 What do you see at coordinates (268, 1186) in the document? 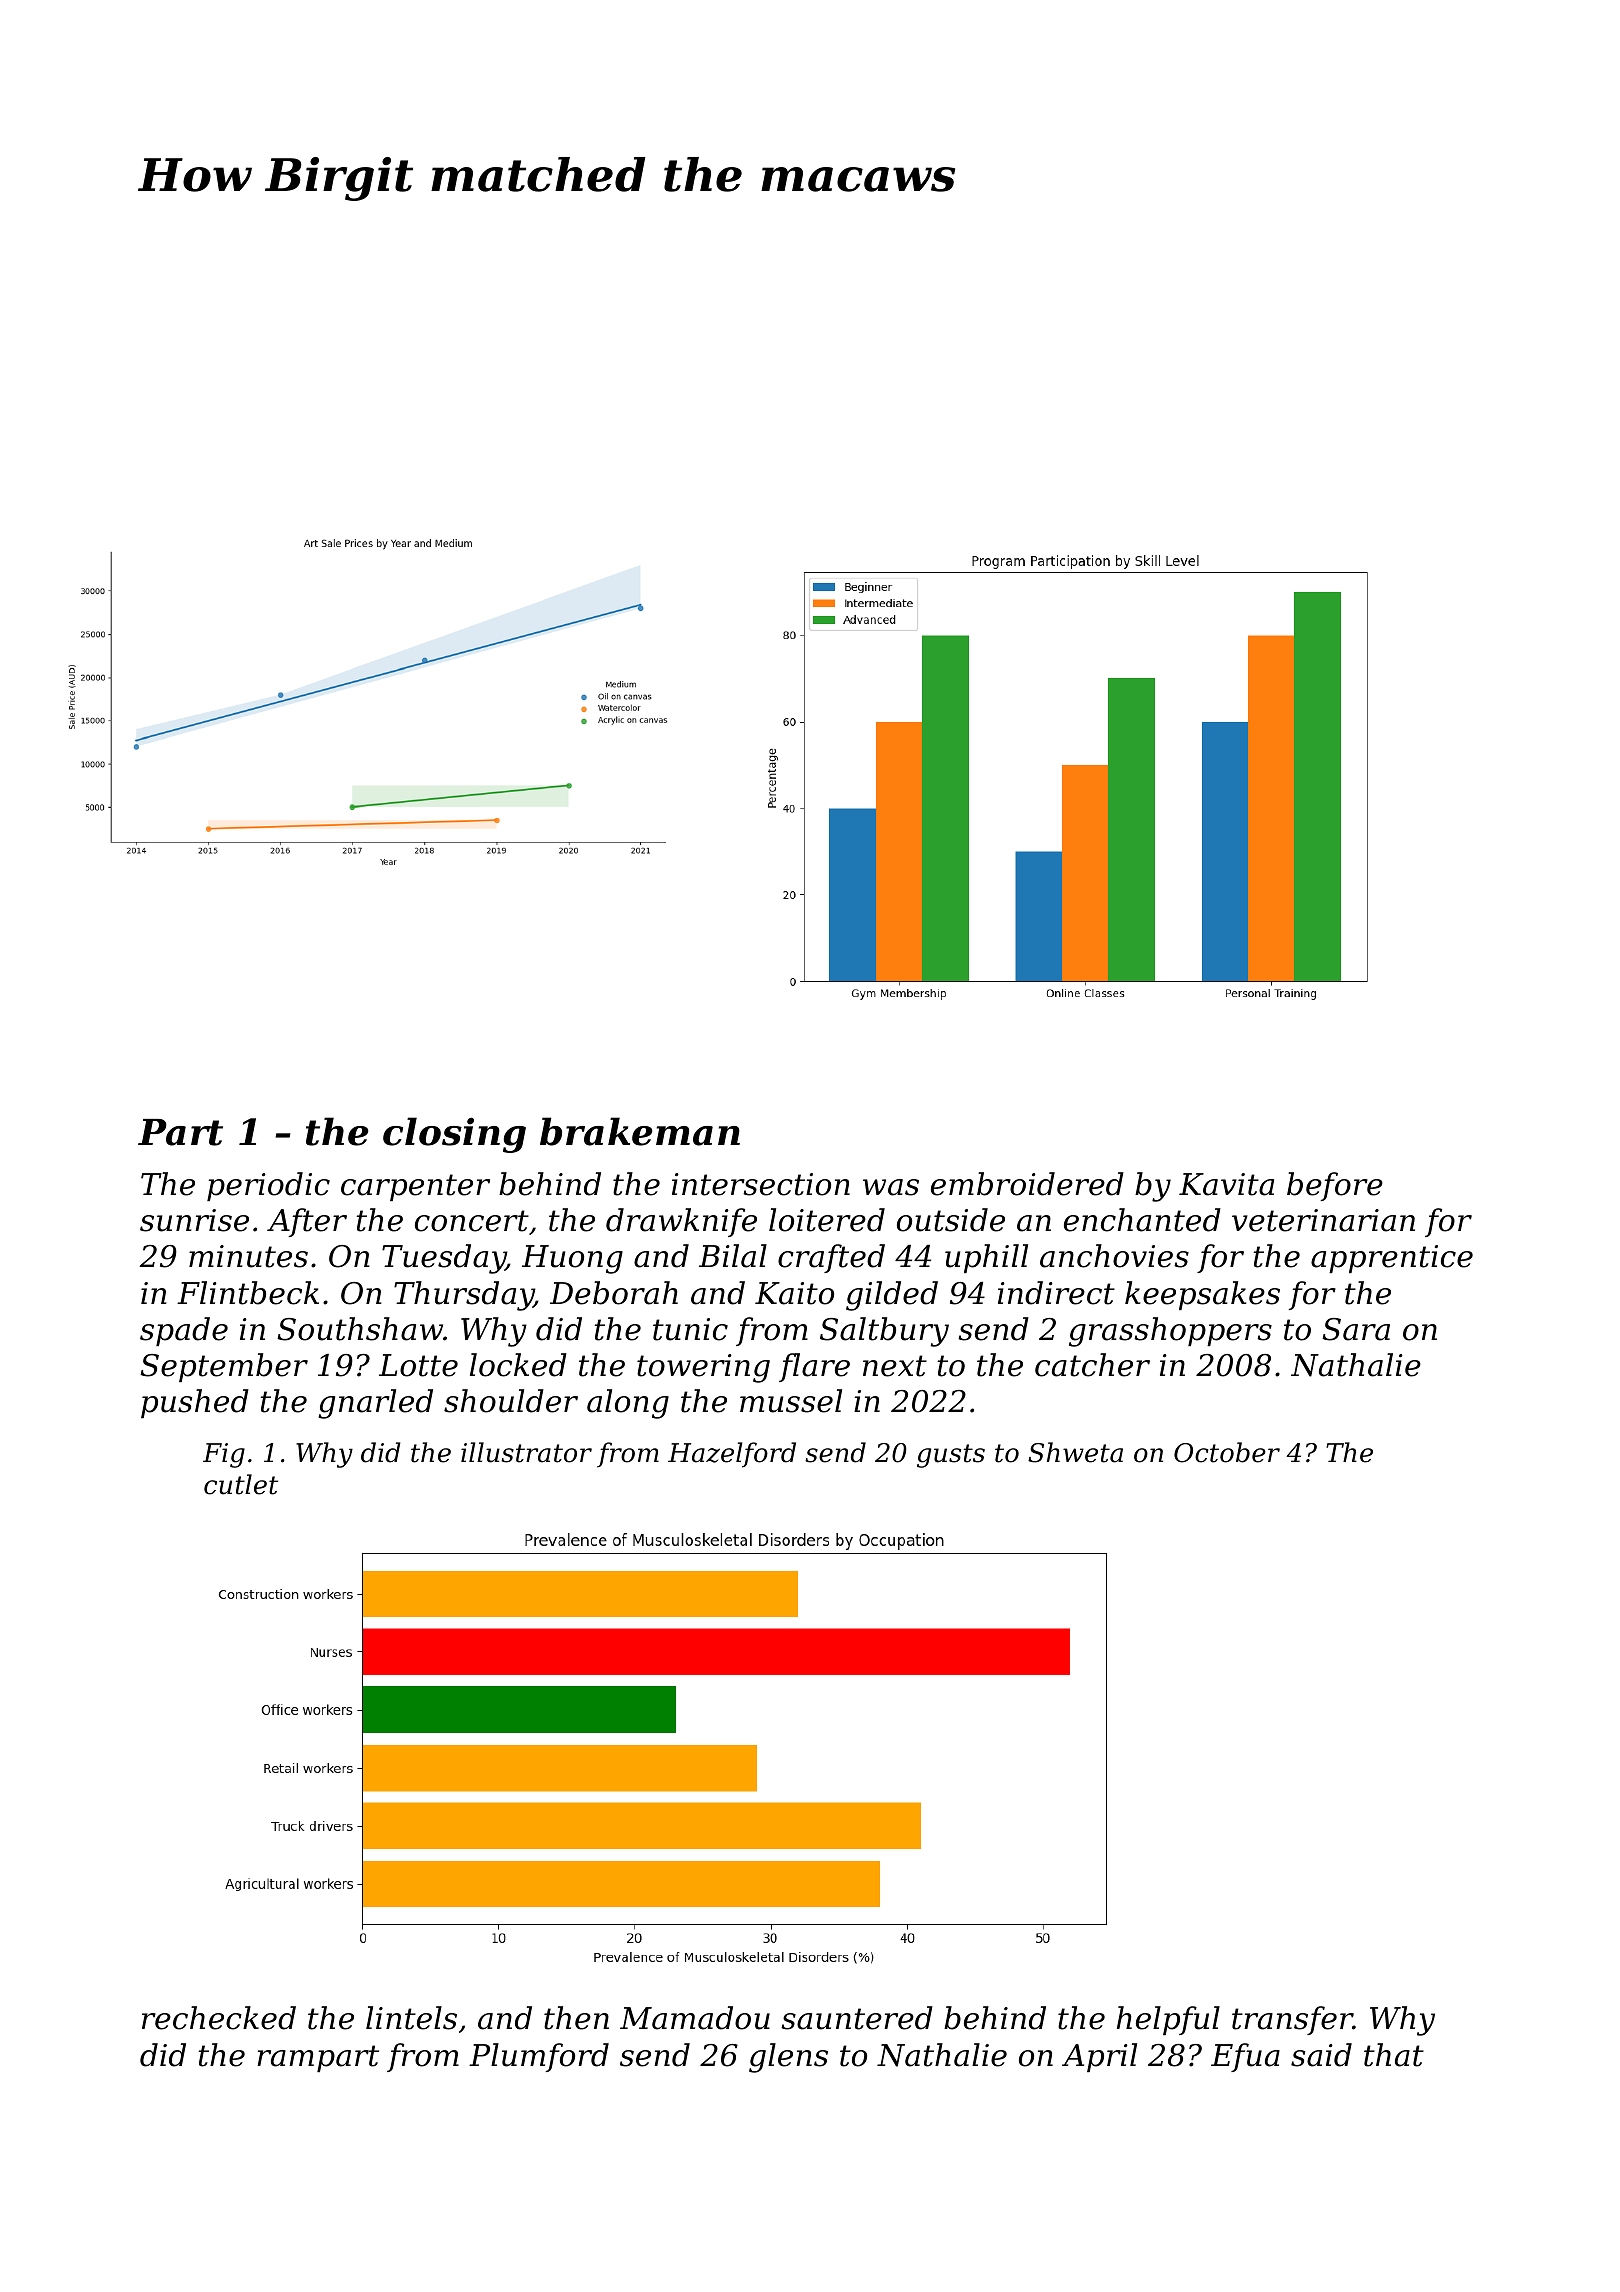
I see `periodic` at bounding box center [268, 1186].
